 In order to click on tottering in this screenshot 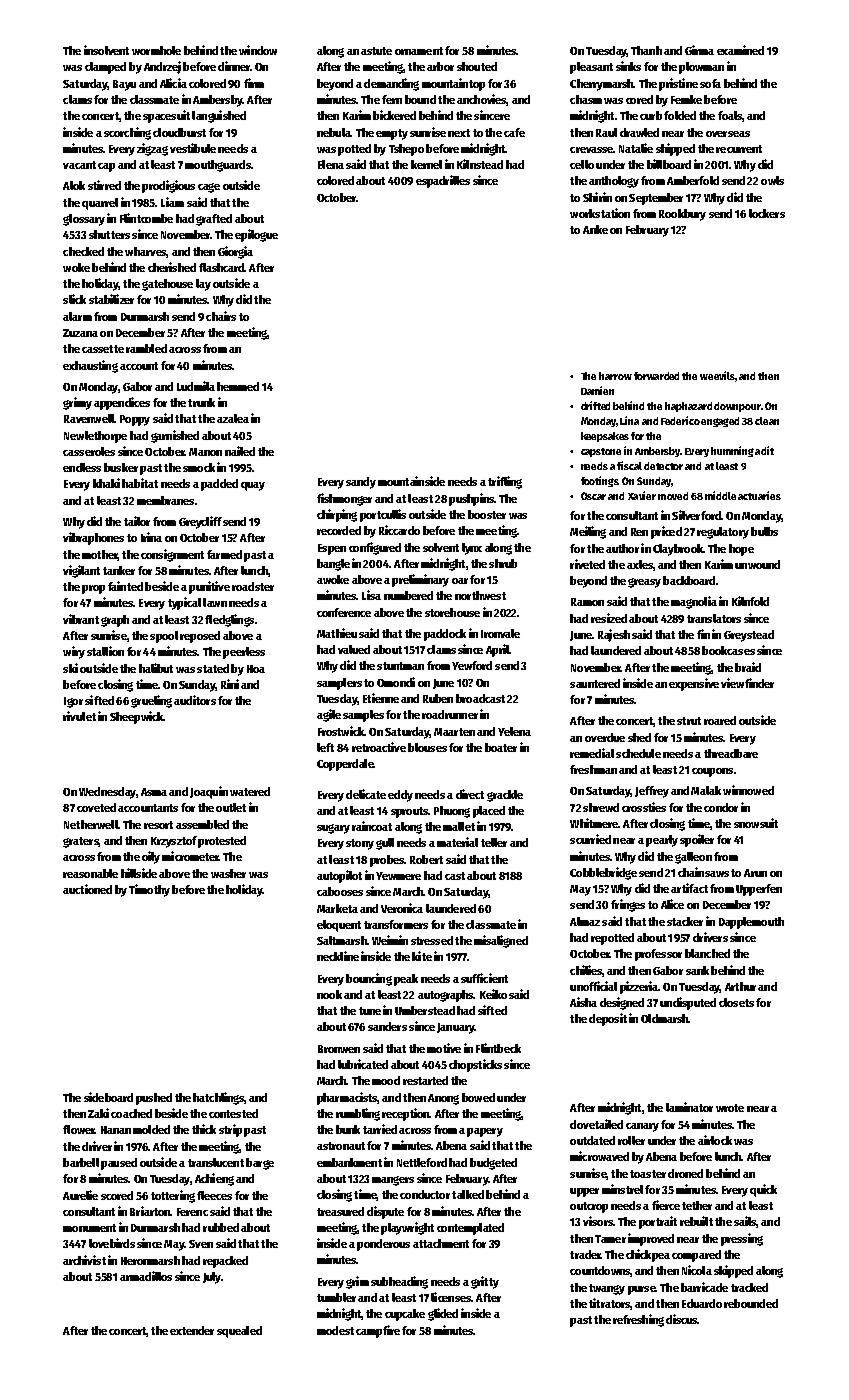, I will do `click(173, 1196)`.
